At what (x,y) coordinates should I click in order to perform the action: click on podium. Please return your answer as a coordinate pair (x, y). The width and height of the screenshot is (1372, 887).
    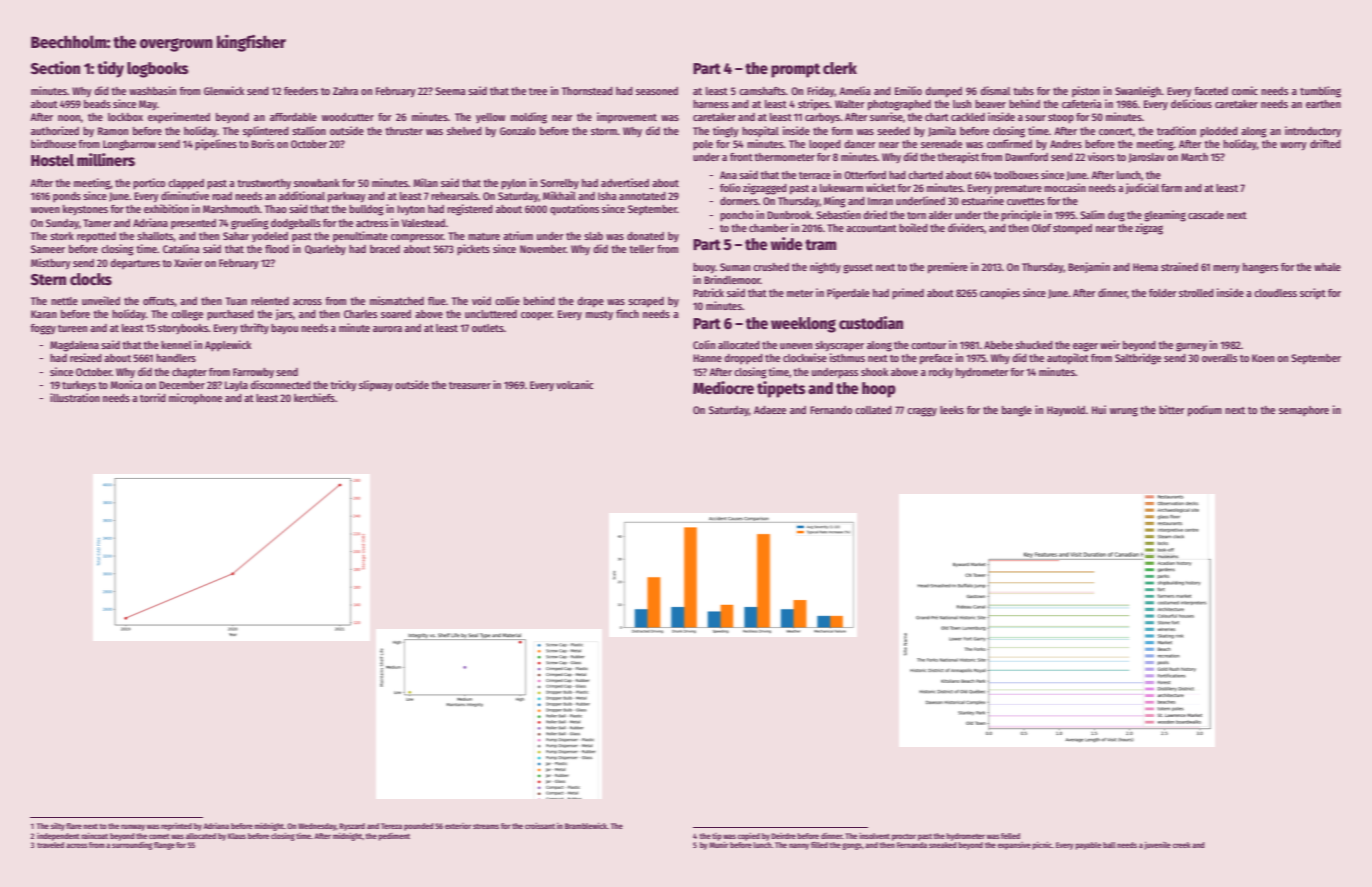
    Looking at the image, I should click on (1205, 411).
